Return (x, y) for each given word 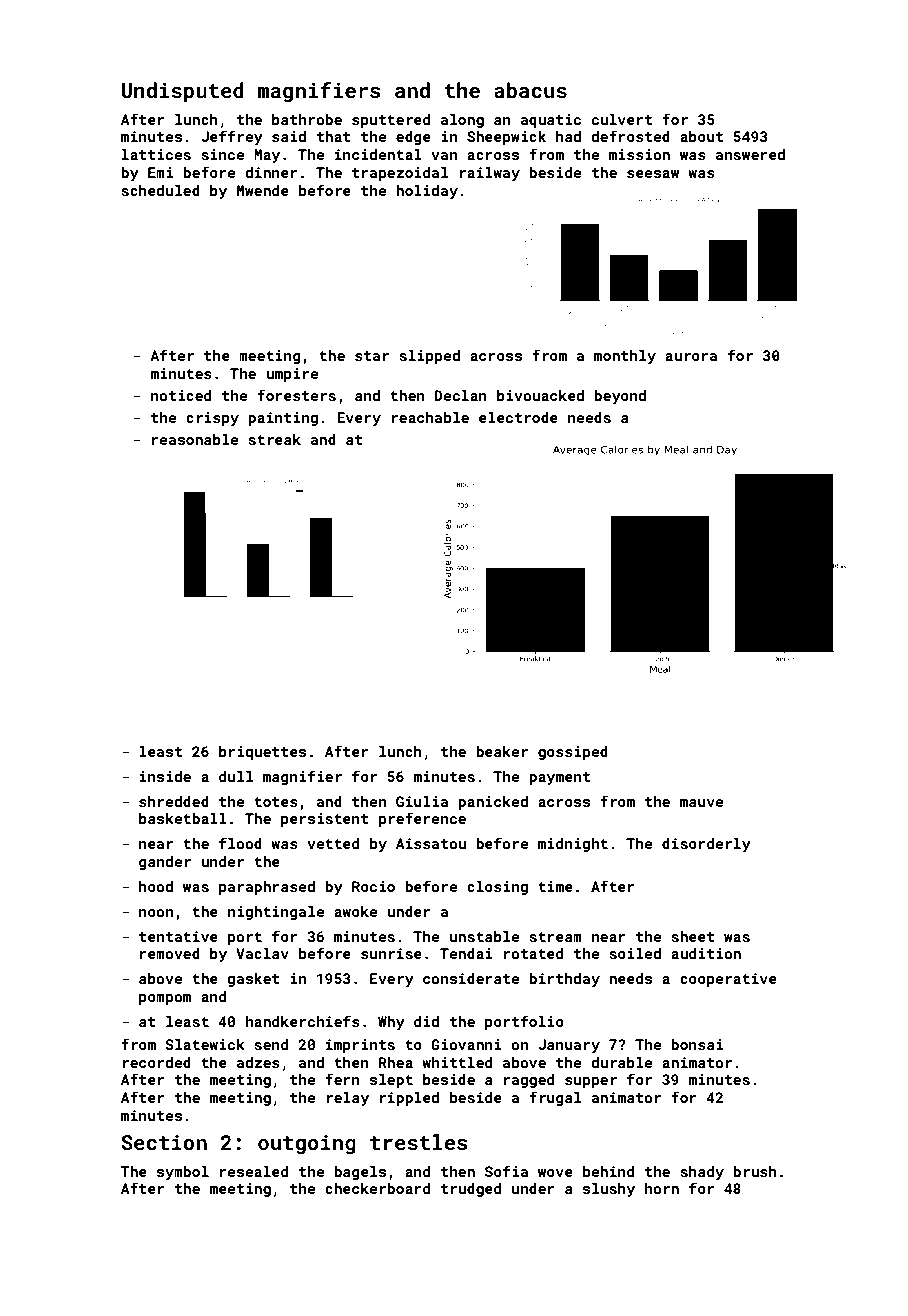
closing (497, 888)
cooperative (728, 980)
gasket (253, 980)
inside (165, 776)
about (701, 136)
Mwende (263, 190)
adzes (258, 1062)
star (372, 356)
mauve (701, 803)
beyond (620, 397)
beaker (502, 751)
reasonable (195, 439)
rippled (409, 1099)
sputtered (391, 121)
